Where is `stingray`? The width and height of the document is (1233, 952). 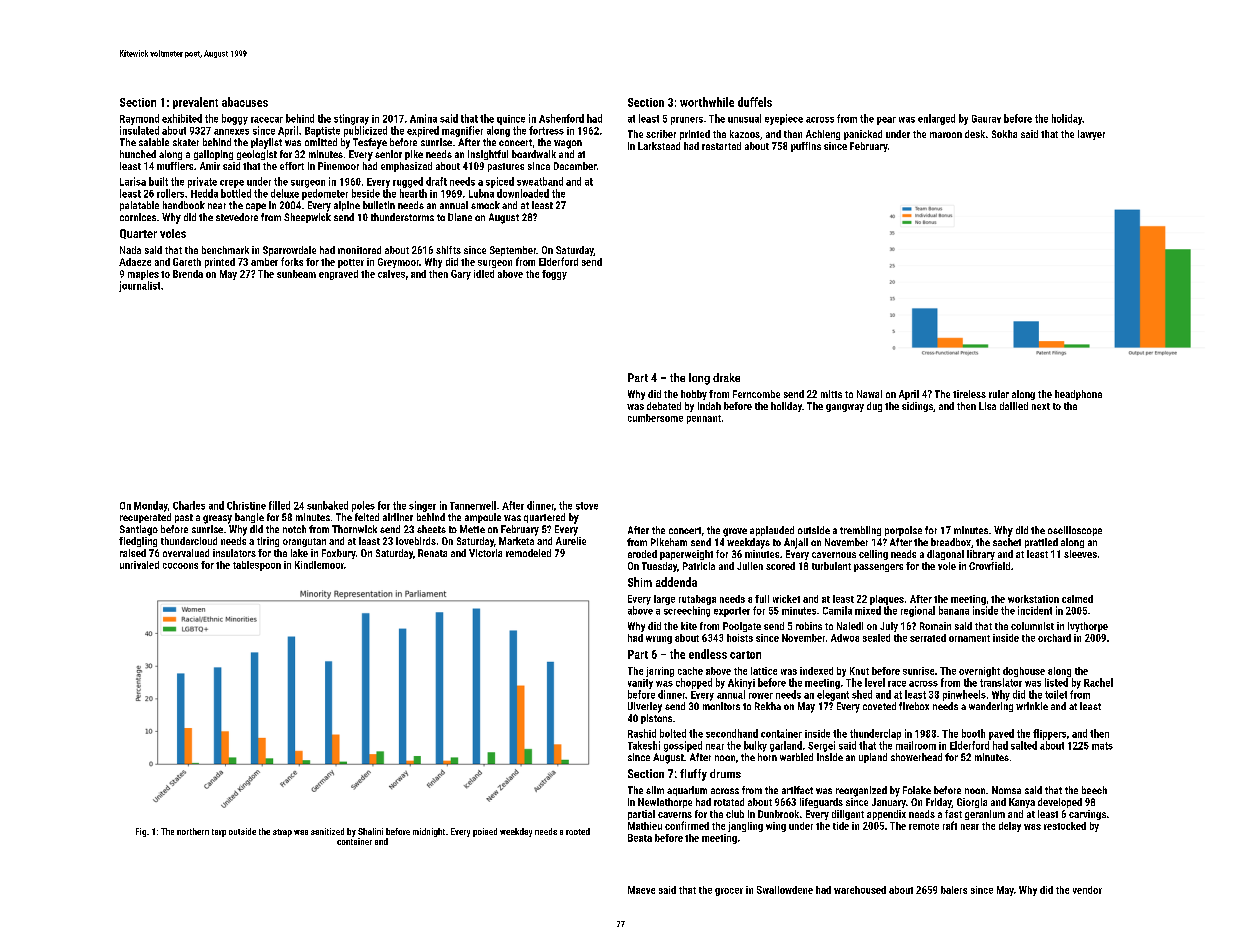 stingray is located at coordinates (351, 119).
